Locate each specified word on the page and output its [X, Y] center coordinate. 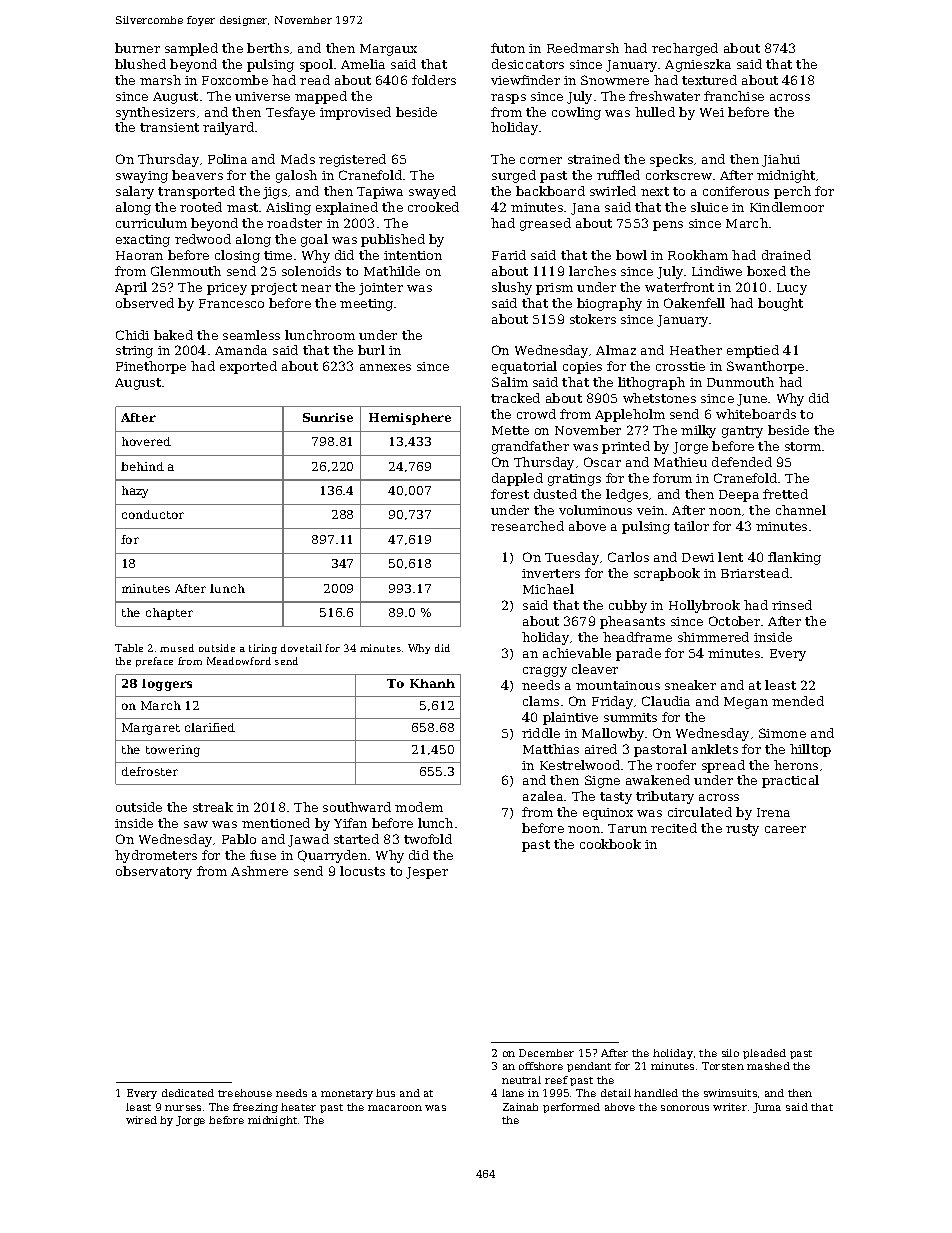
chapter [169, 614]
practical [790, 781]
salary [135, 192]
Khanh [432, 683]
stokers [593, 319]
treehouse [245, 1093]
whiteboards [756, 414]
